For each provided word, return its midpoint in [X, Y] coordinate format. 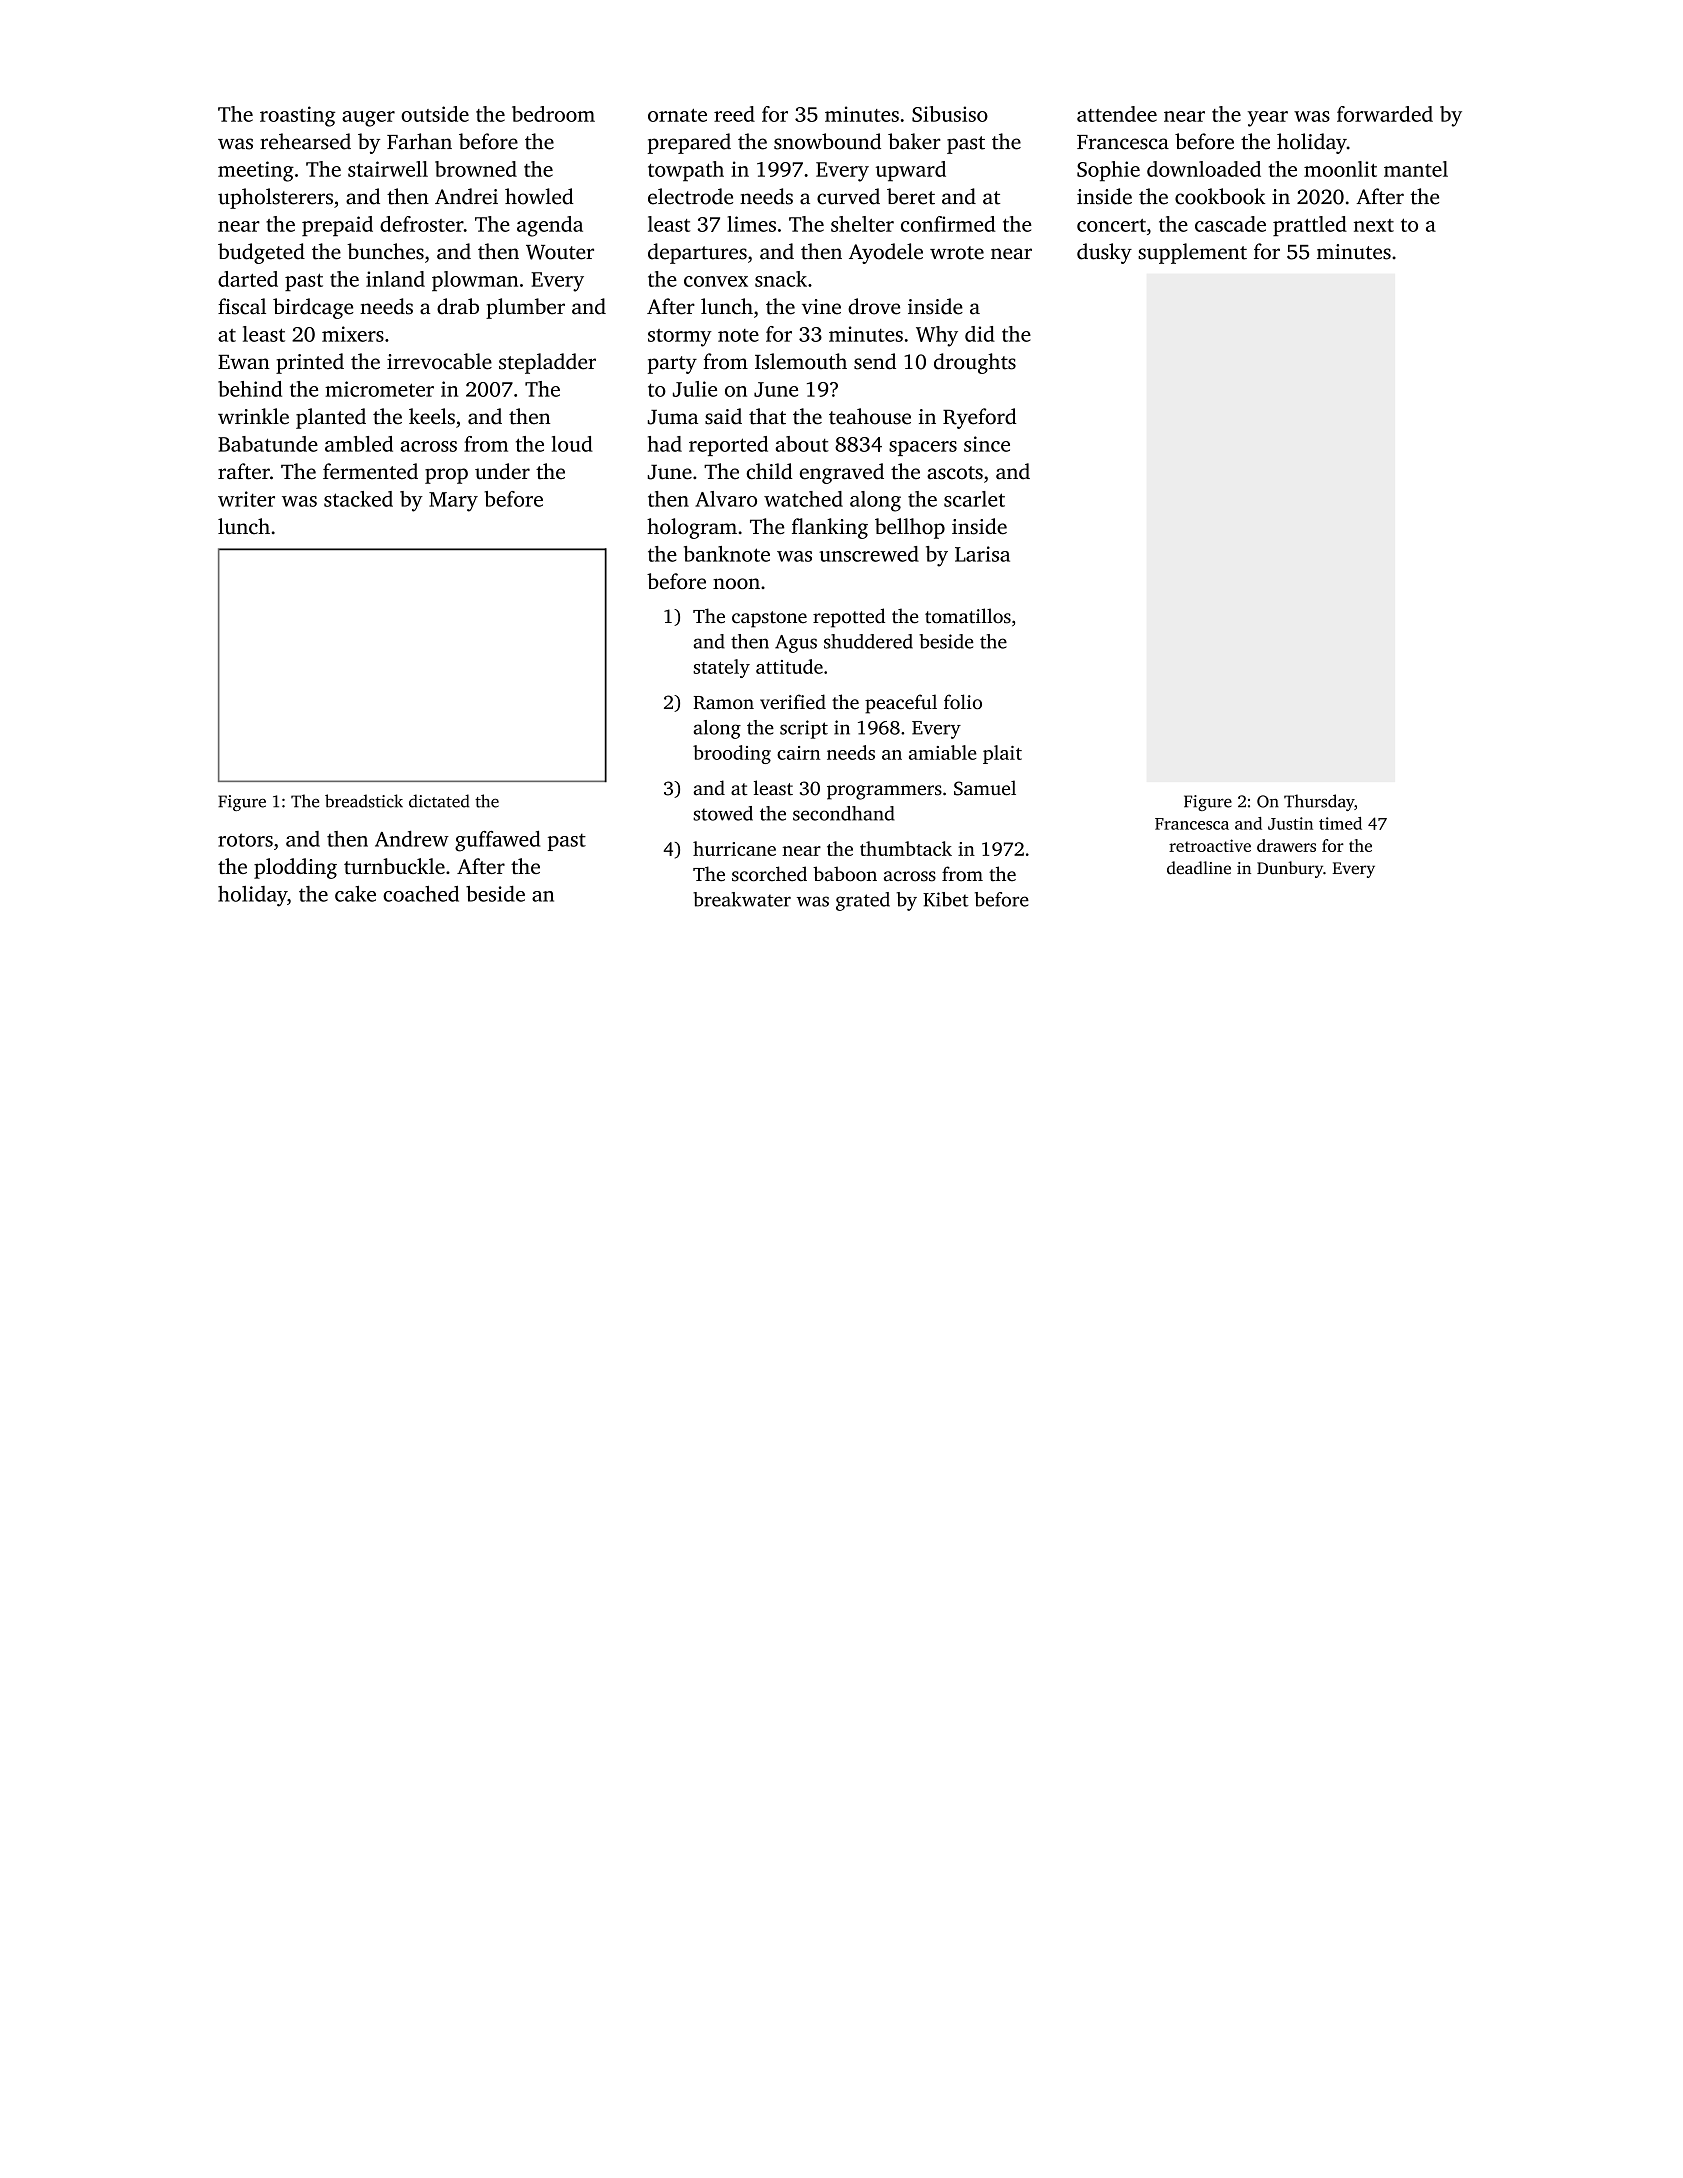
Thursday [1319, 802]
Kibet [946, 899]
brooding [732, 754]
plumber [525, 308]
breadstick [364, 801]
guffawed [497, 841]
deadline [1199, 868]
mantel [1416, 169]
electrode [690, 196]
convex [716, 281]
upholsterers [275, 198]
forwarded [1385, 114]
